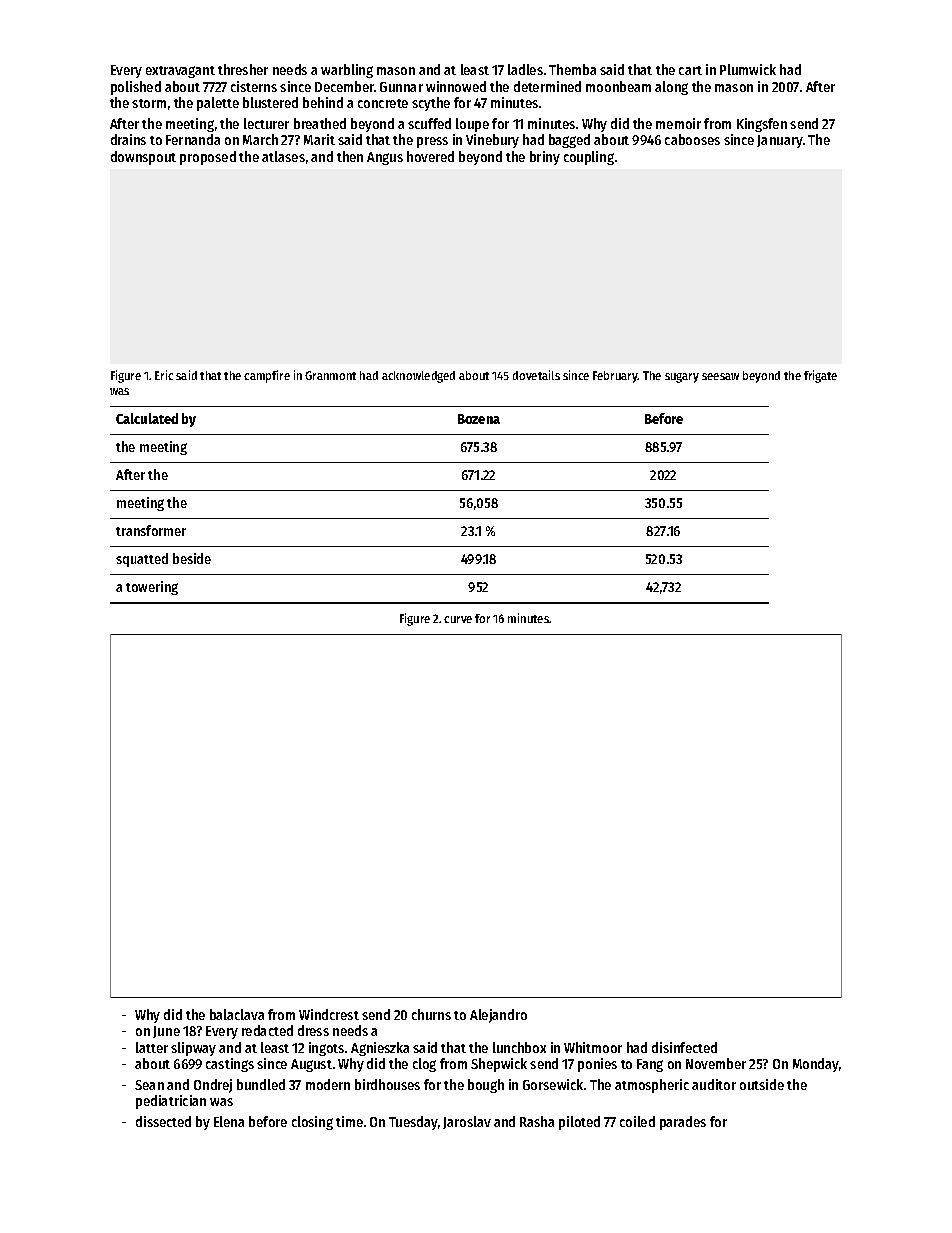  I want to click on January, so click(780, 141).
